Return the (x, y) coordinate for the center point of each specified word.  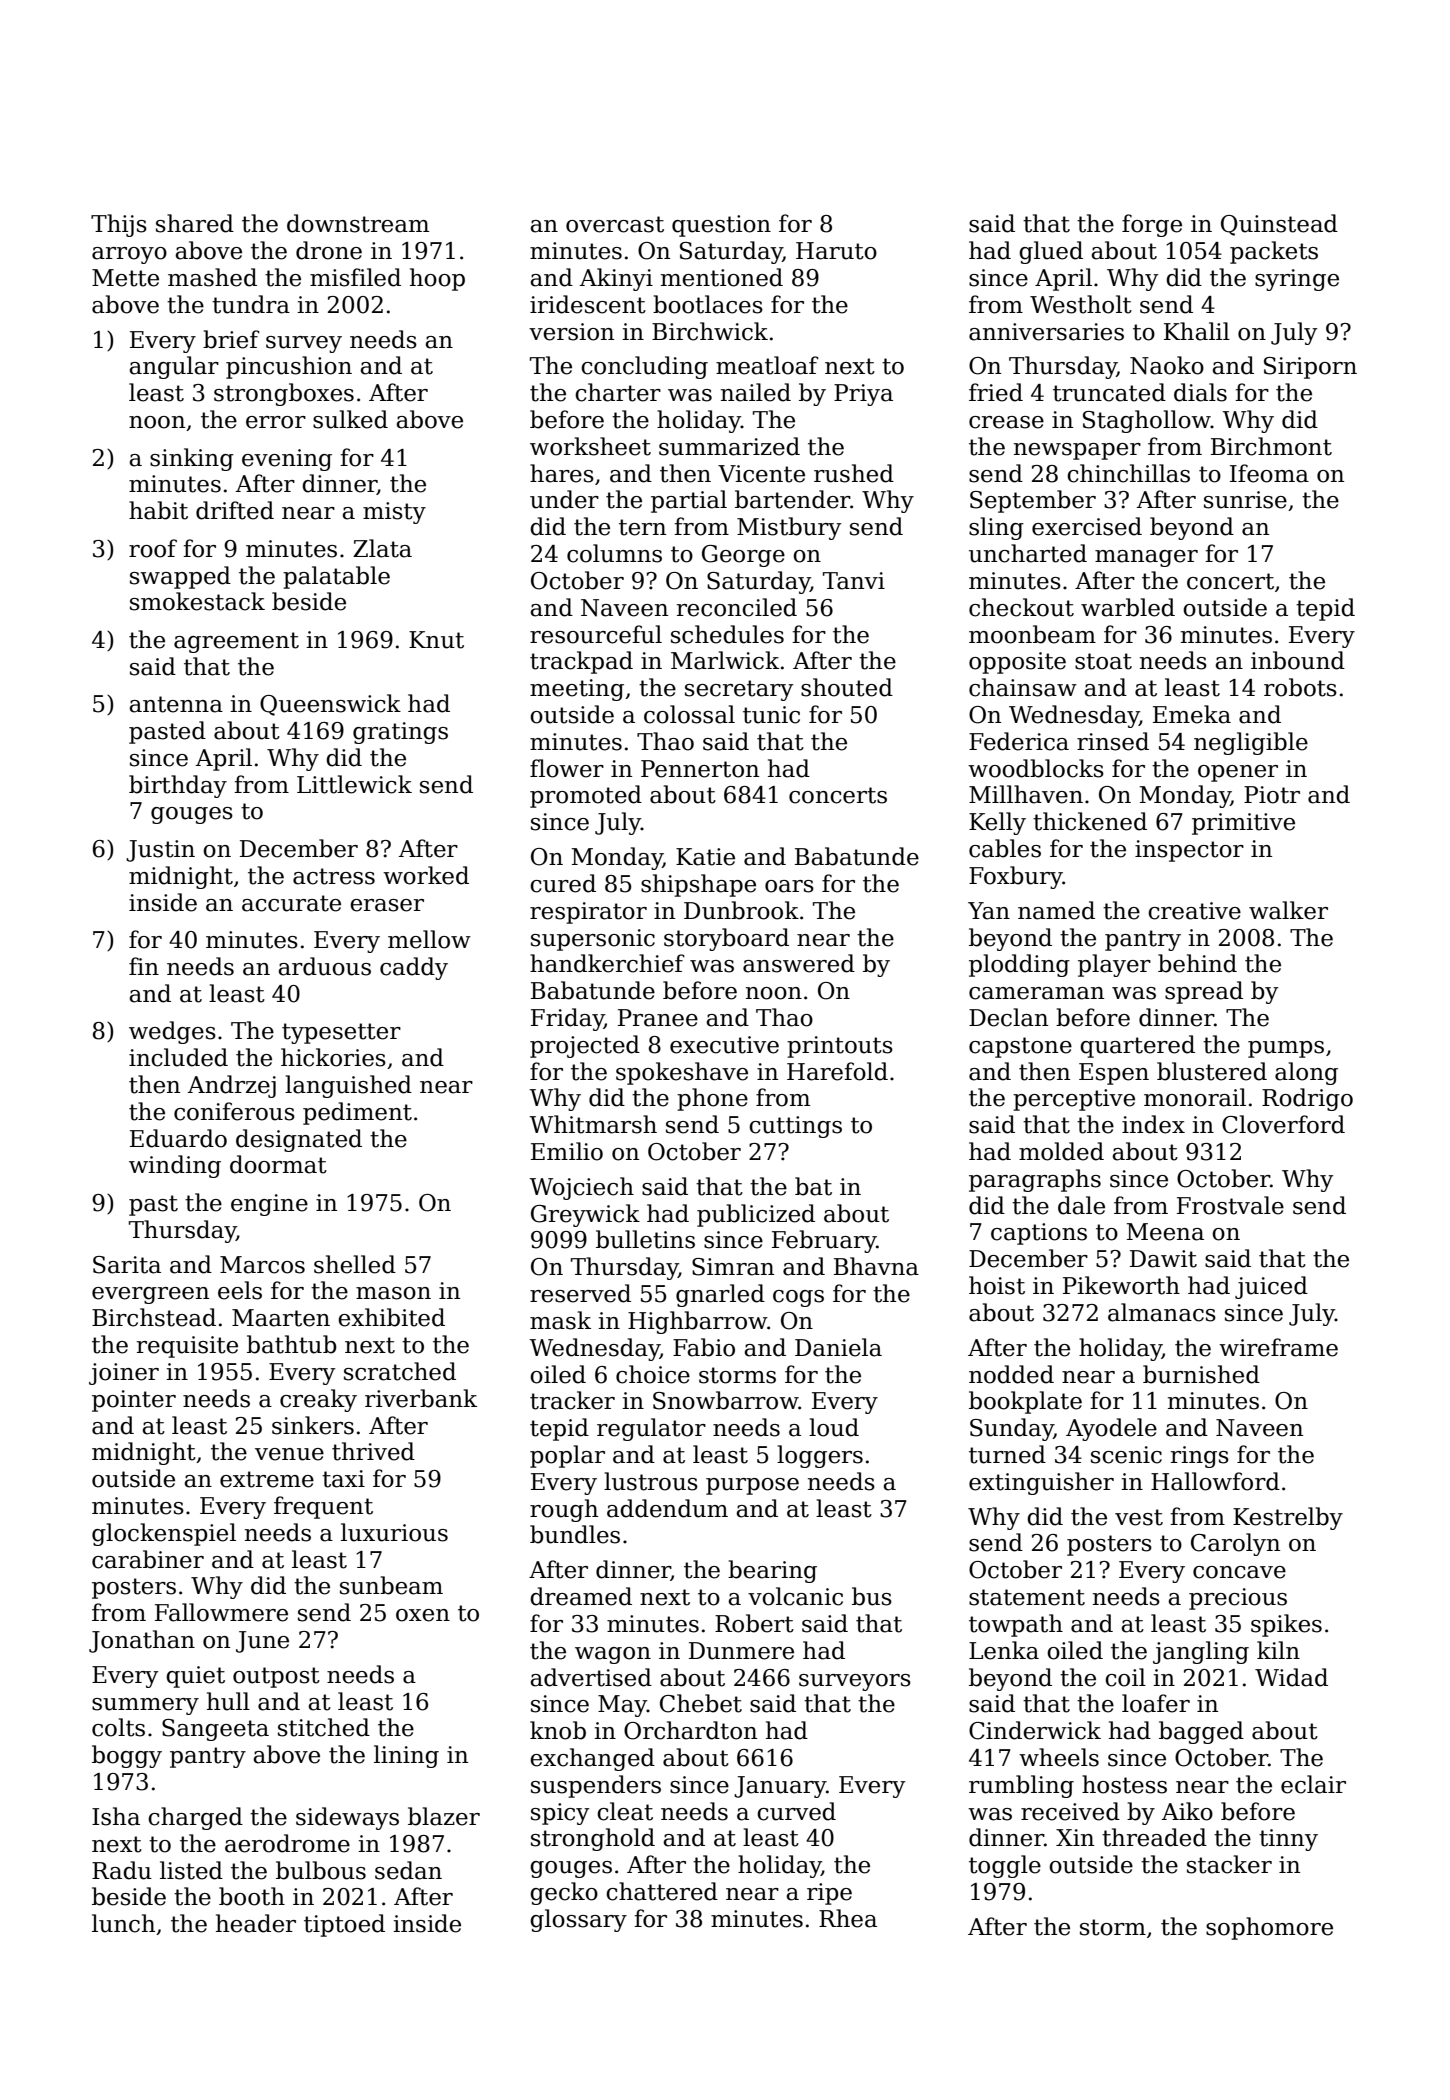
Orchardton (690, 1730)
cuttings (795, 1127)
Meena (1165, 1232)
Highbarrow (697, 1322)
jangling (1201, 1652)
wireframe (1278, 1347)
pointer (134, 1401)
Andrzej (232, 1086)
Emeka (1192, 714)
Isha (116, 1816)
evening (287, 460)
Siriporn (1310, 368)
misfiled (355, 277)
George (743, 556)
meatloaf (767, 365)
